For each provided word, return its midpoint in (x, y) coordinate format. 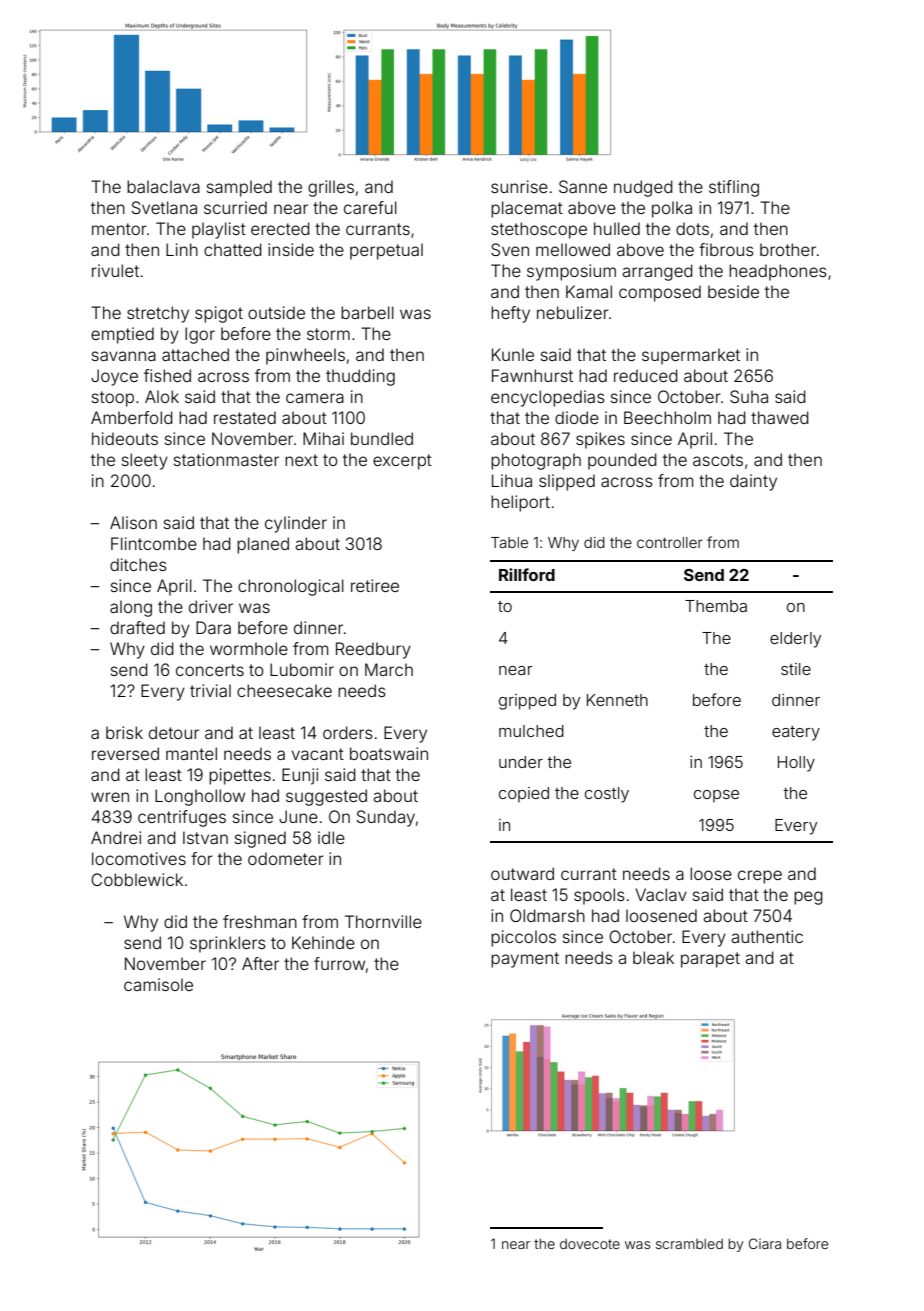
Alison (133, 522)
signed (260, 839)
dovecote (590, 1244)
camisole (158, 984)
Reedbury (373, 650)
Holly (796, 764)
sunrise (519, 186)
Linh (182, 249)
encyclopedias (548, 398)
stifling (734, 188)
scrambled (689, 1244)
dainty (753, 482)
